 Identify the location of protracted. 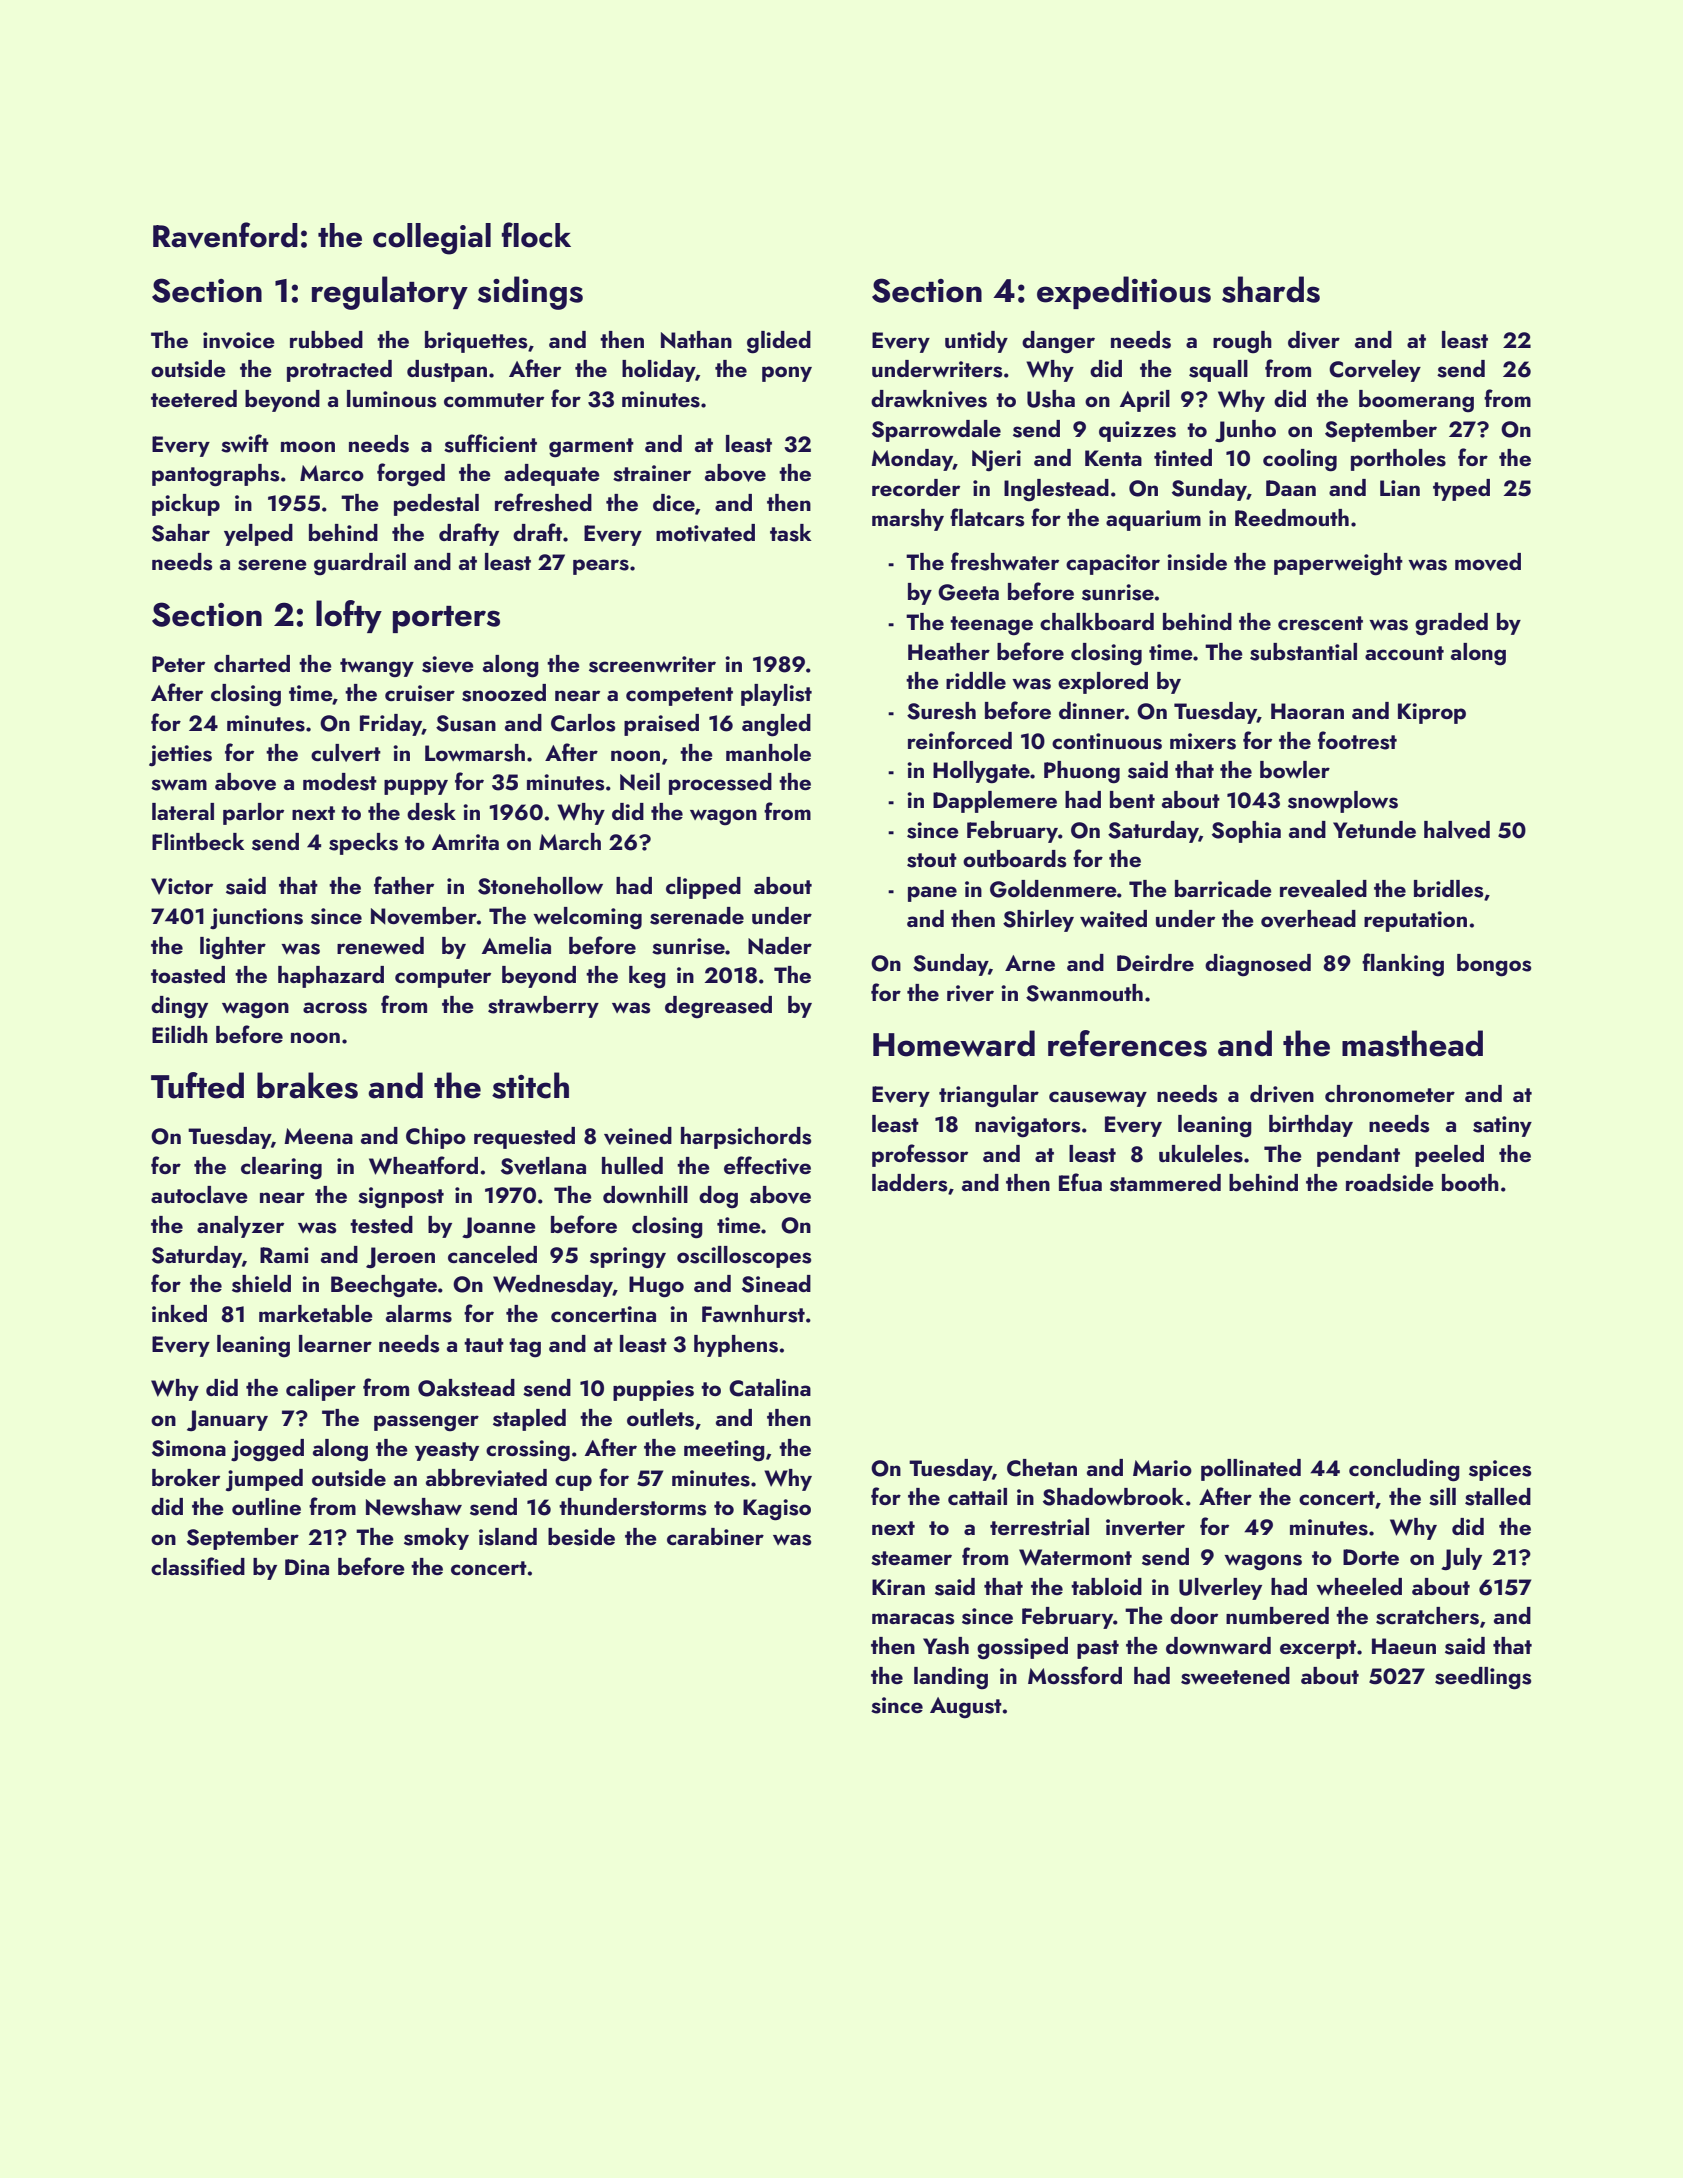
(339, 371).
